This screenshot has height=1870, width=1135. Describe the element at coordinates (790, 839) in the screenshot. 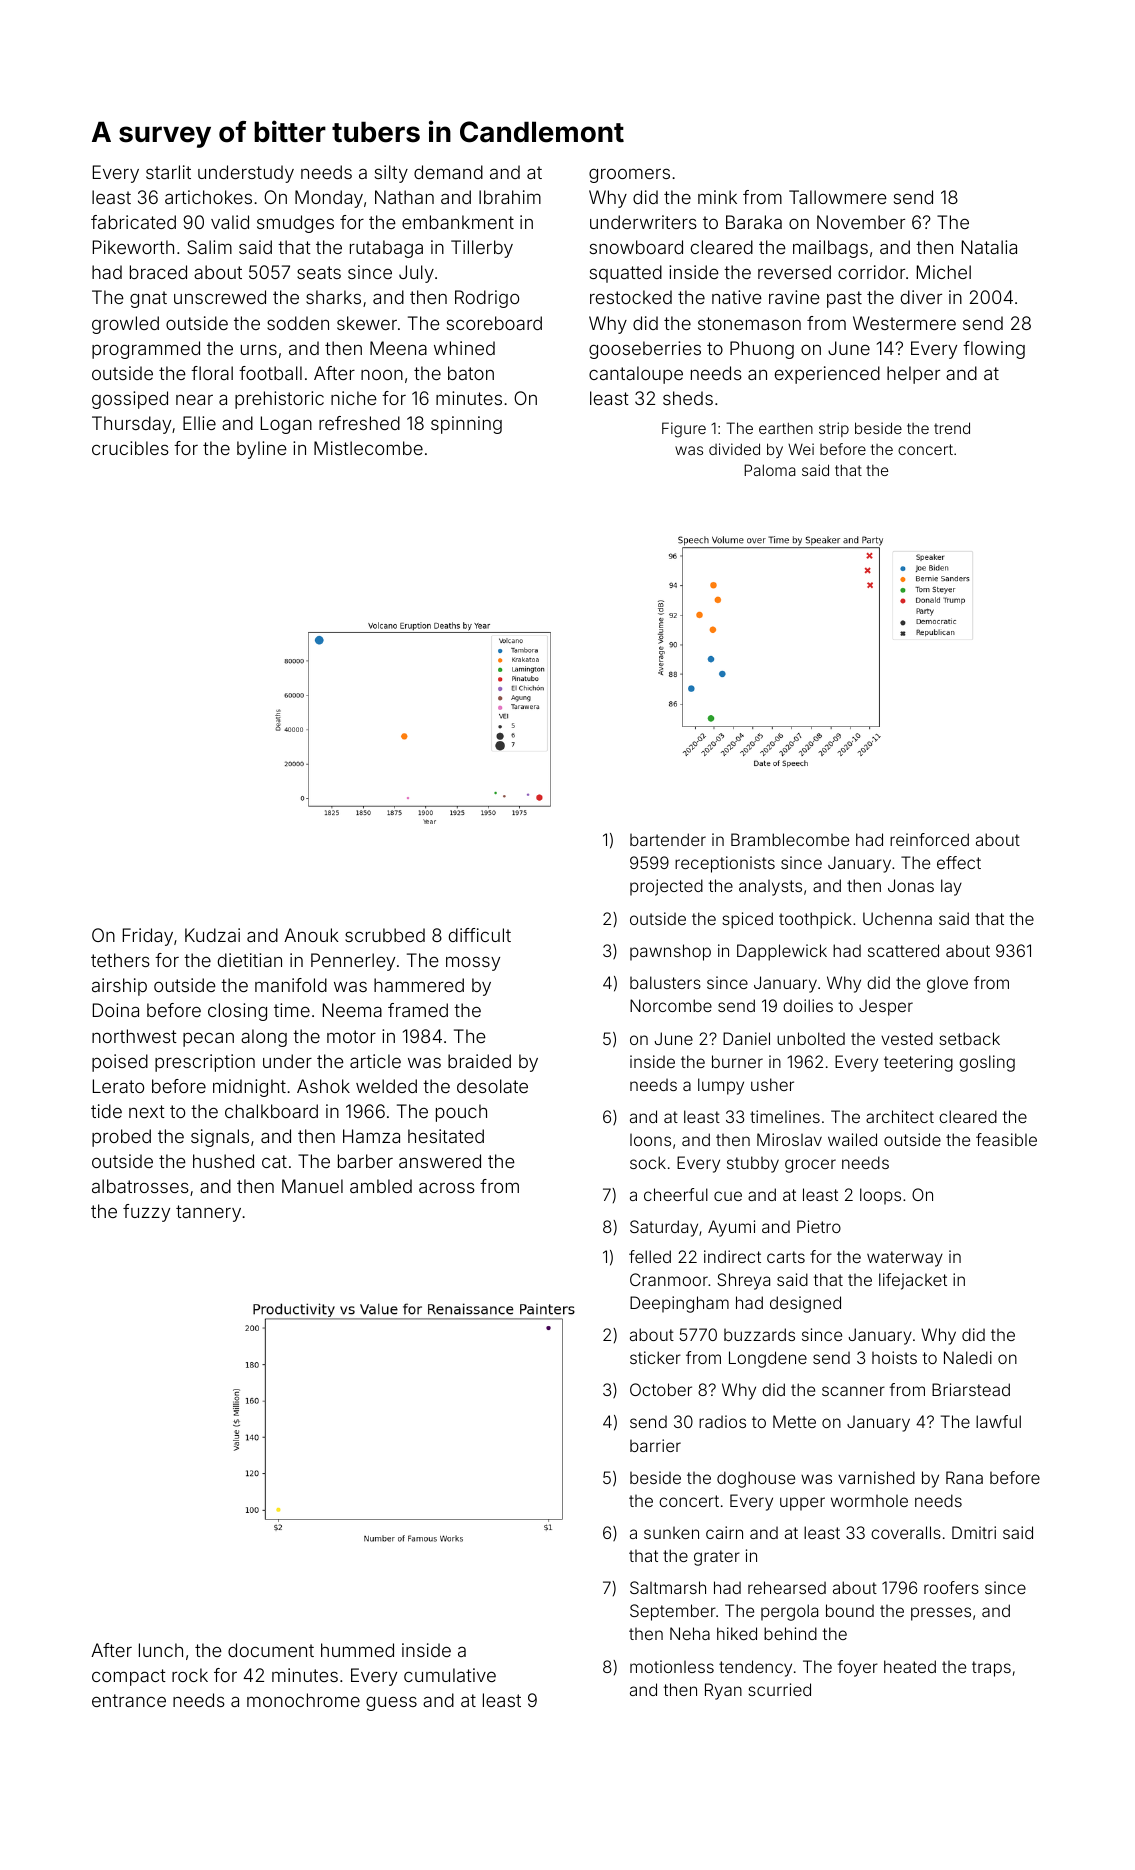

I see `Bramblecombe` at that location.
